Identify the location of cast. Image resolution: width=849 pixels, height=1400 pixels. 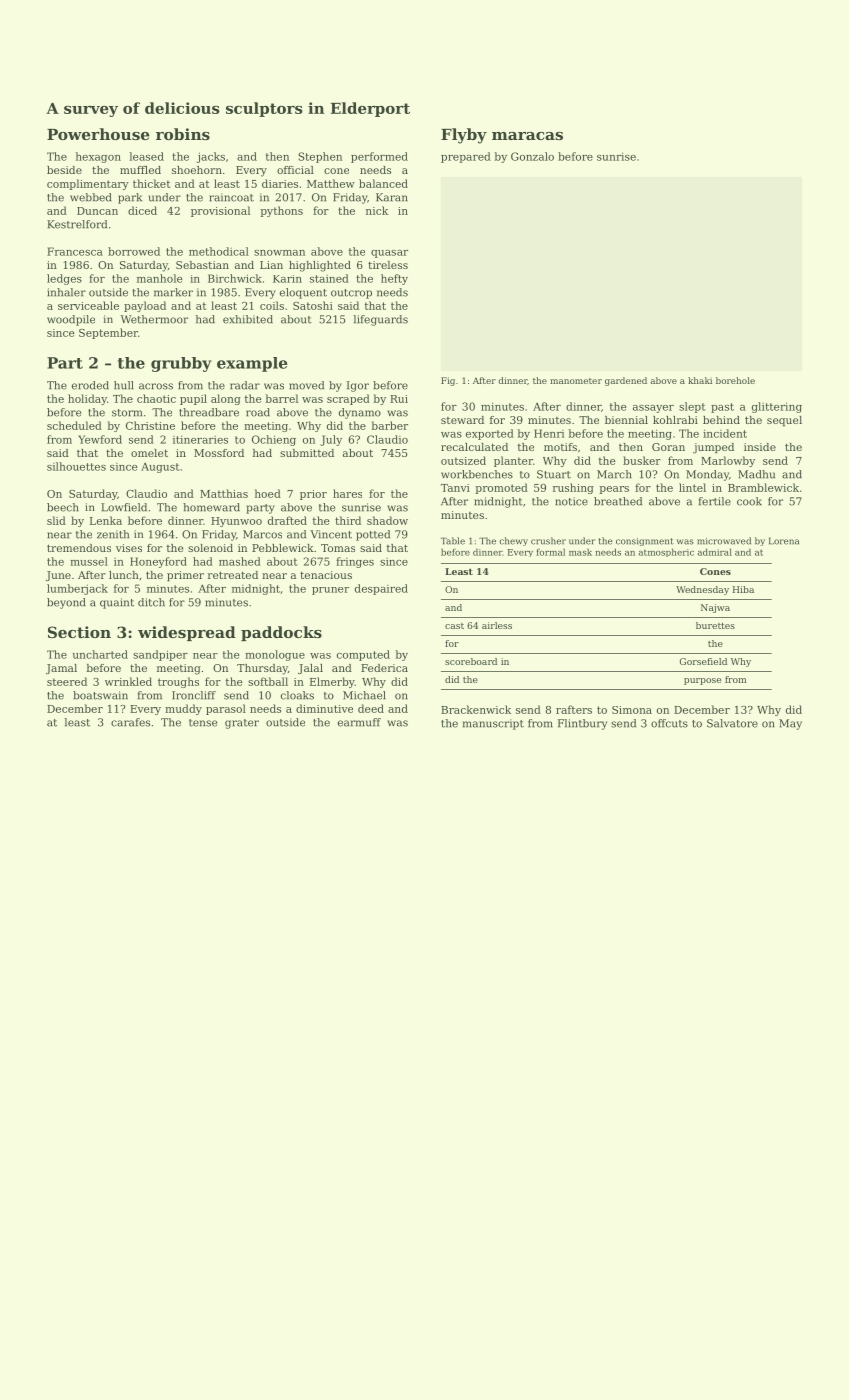
(454, 626).
